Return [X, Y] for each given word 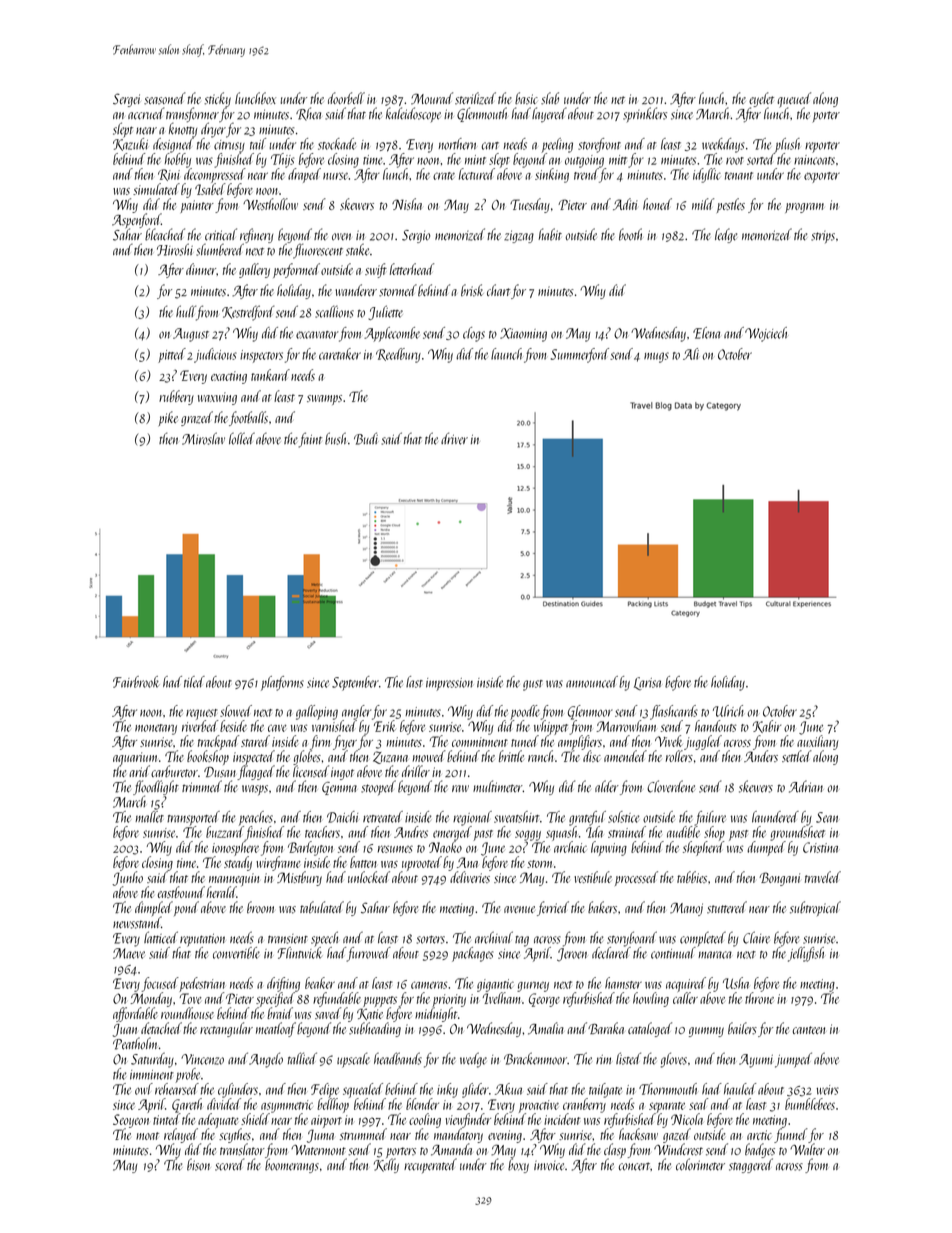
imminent [152, 1075]
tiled [194, 682]
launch [506, 354]
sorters [431, 939]
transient [288, 939]
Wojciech [766, 334]
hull [186, 311]
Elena [706, 333]
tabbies [692, 877]
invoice [549, 1166]
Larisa [647, 683]
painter [197, 206]
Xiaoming [523, 335]
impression [449, 684]
